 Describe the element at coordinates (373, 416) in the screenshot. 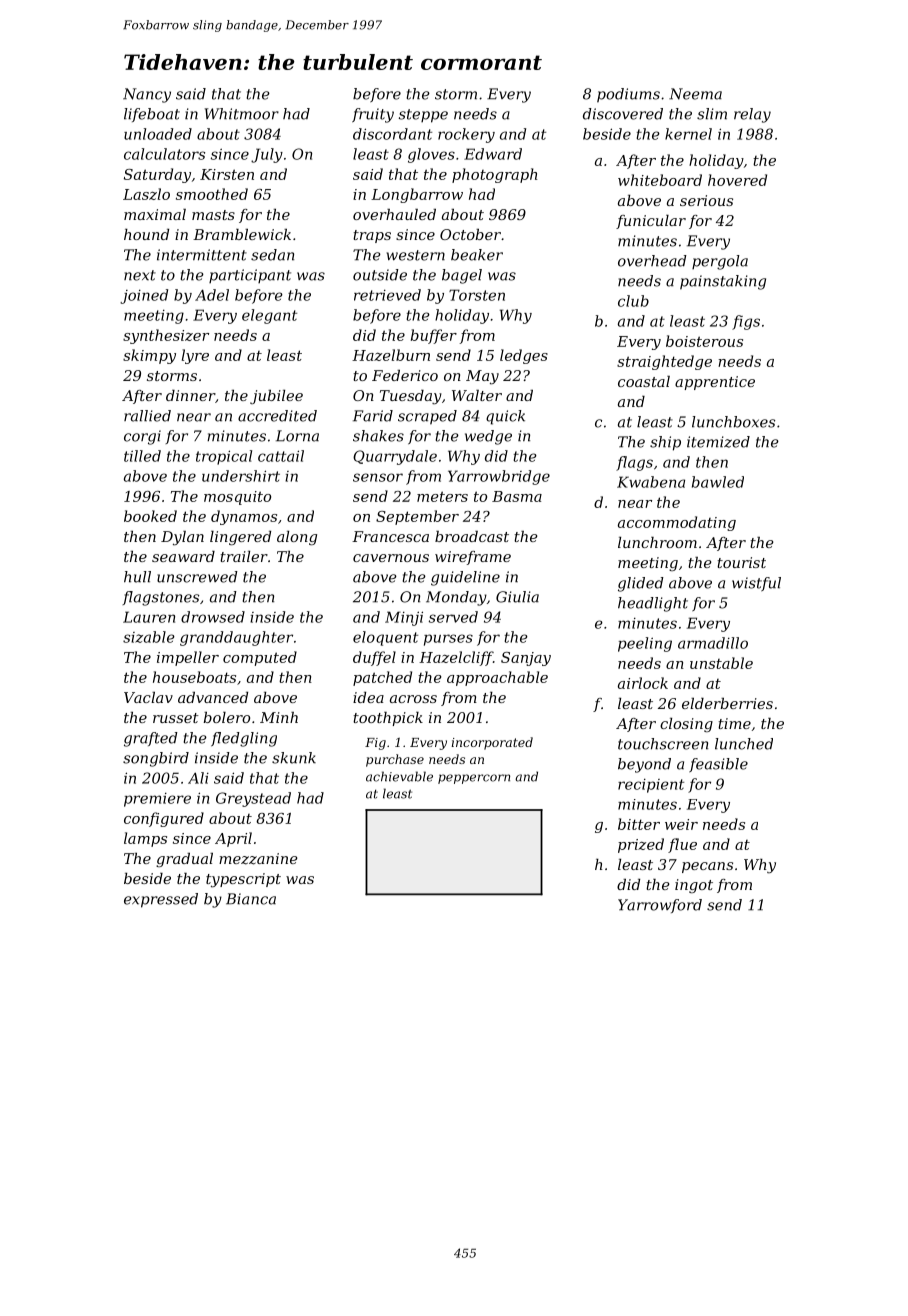

I see `Farid` at that location.
